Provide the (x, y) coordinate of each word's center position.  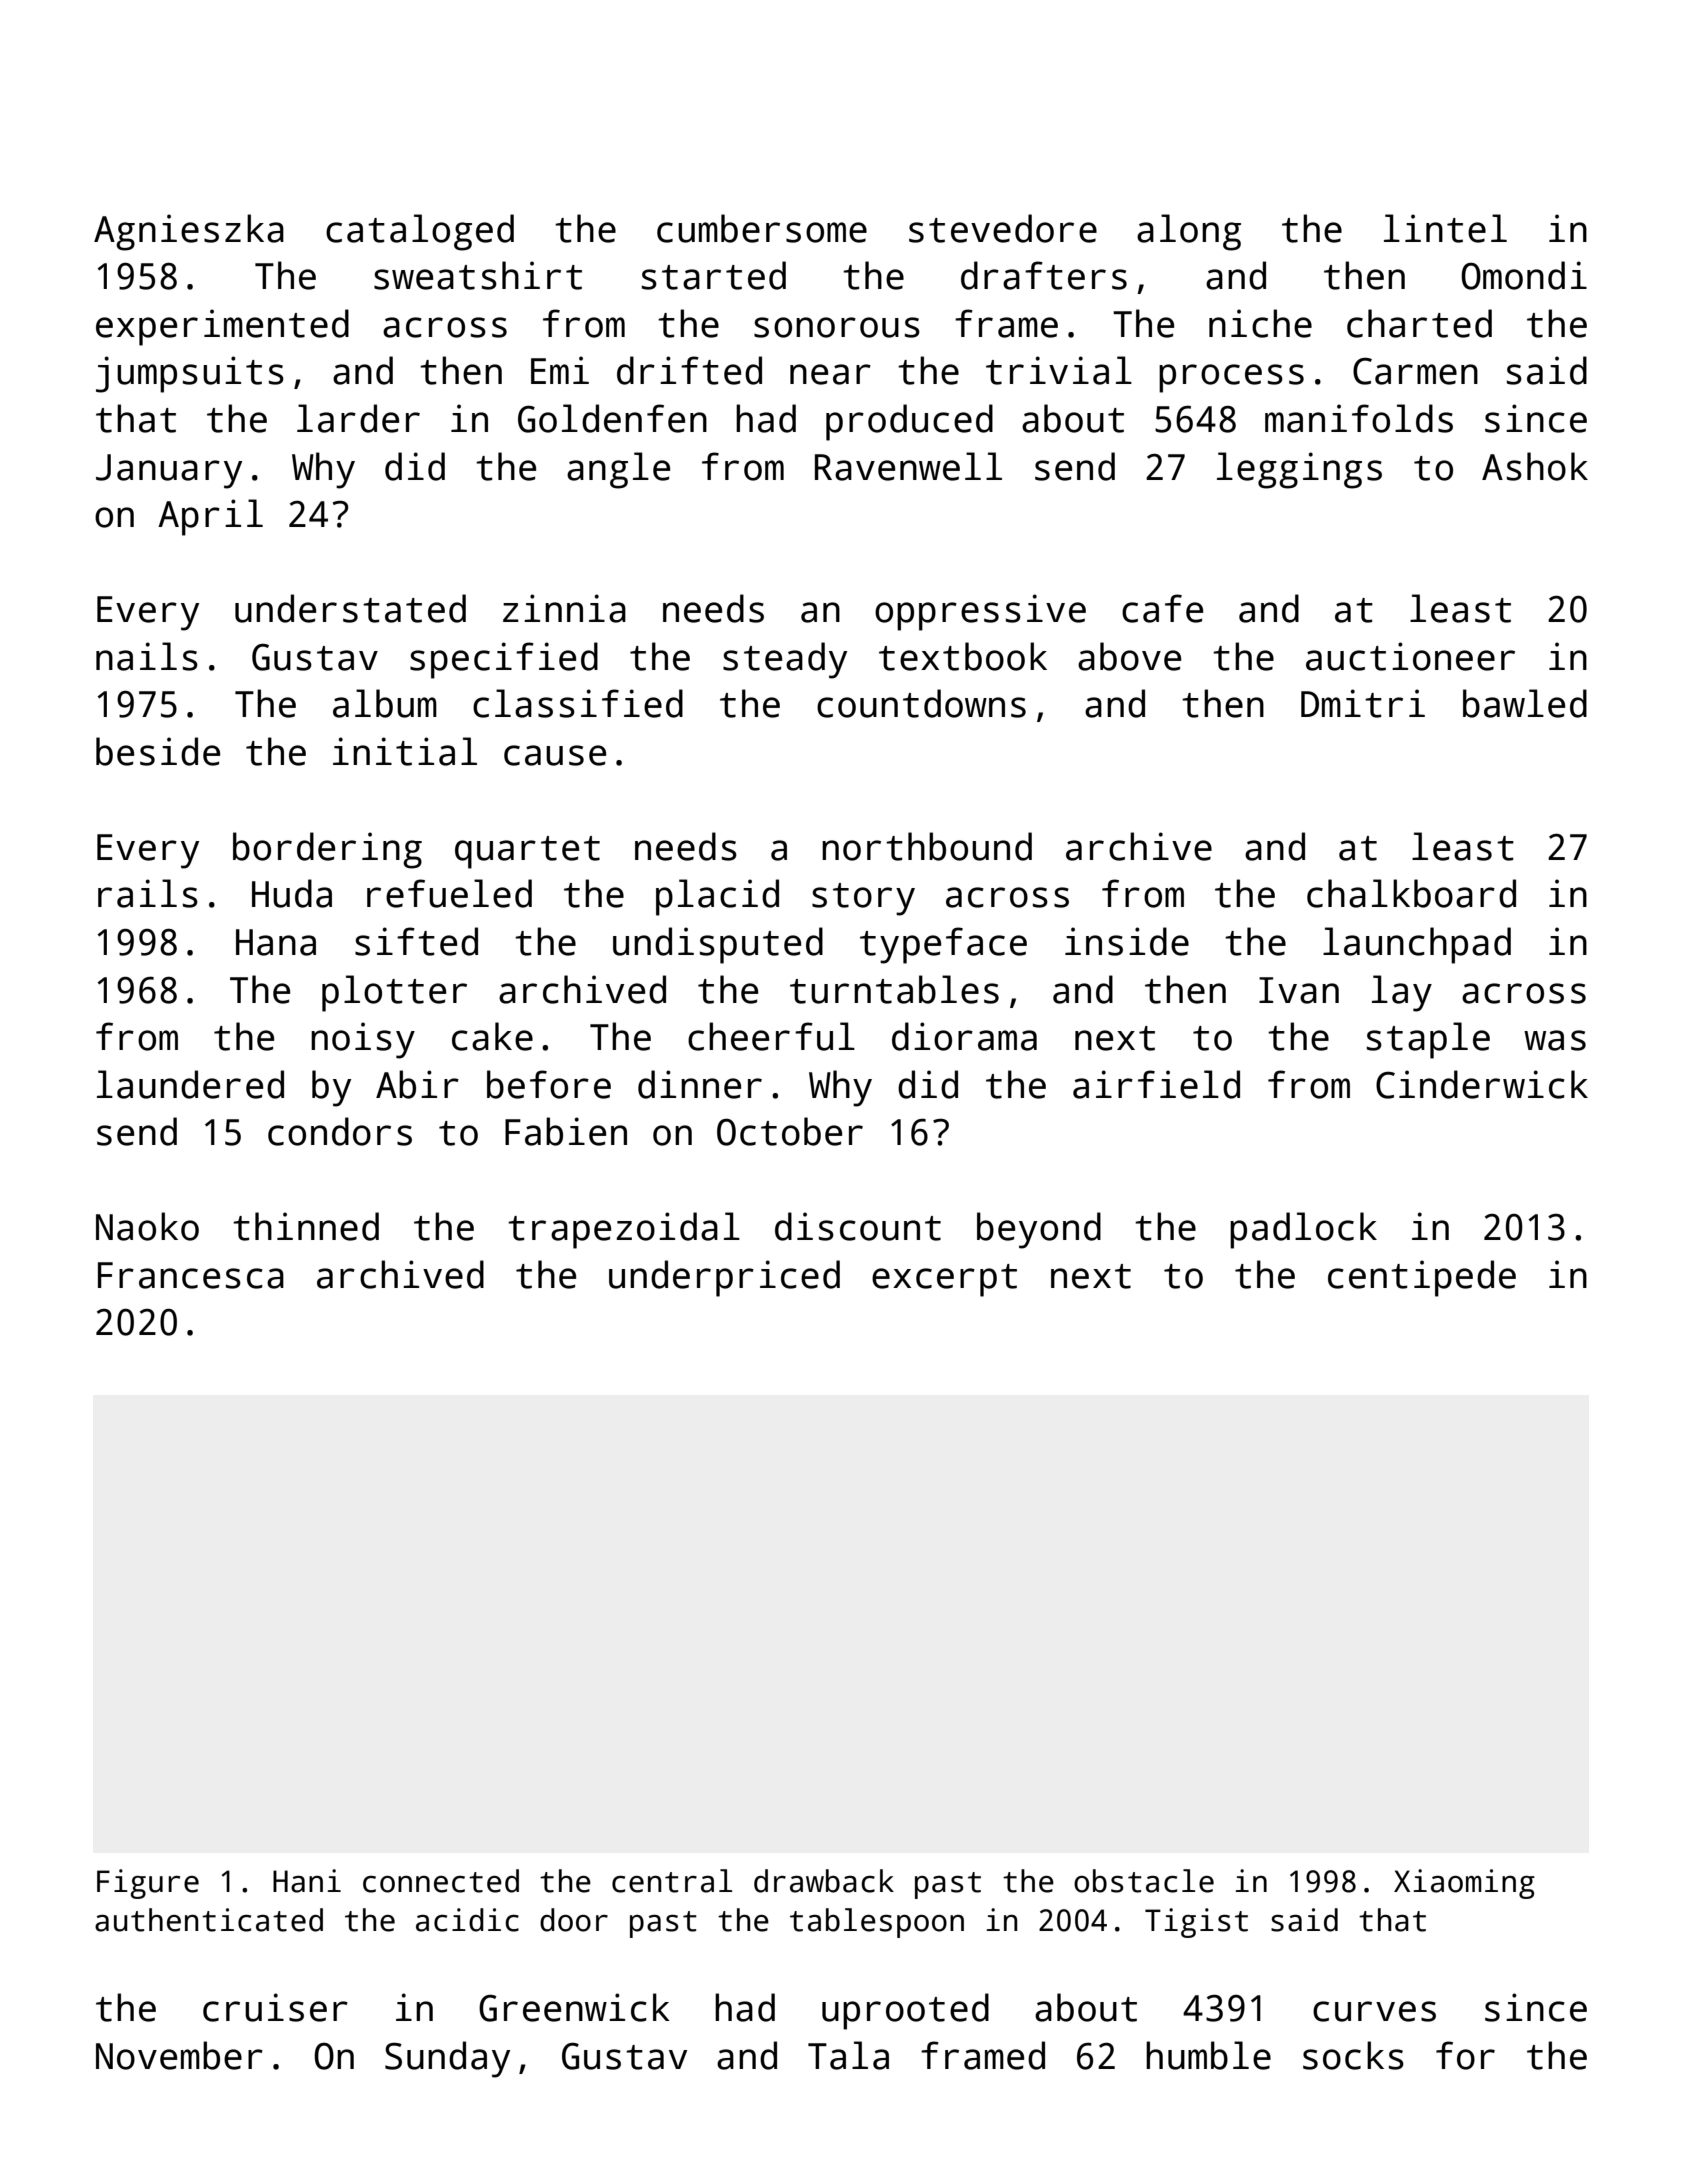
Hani (307, 1881)
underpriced (724, 1278)
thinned (306, 1226)
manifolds (1359, 418)
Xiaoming (1464, 1884)
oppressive (980, 612)
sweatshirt (478, 275)
